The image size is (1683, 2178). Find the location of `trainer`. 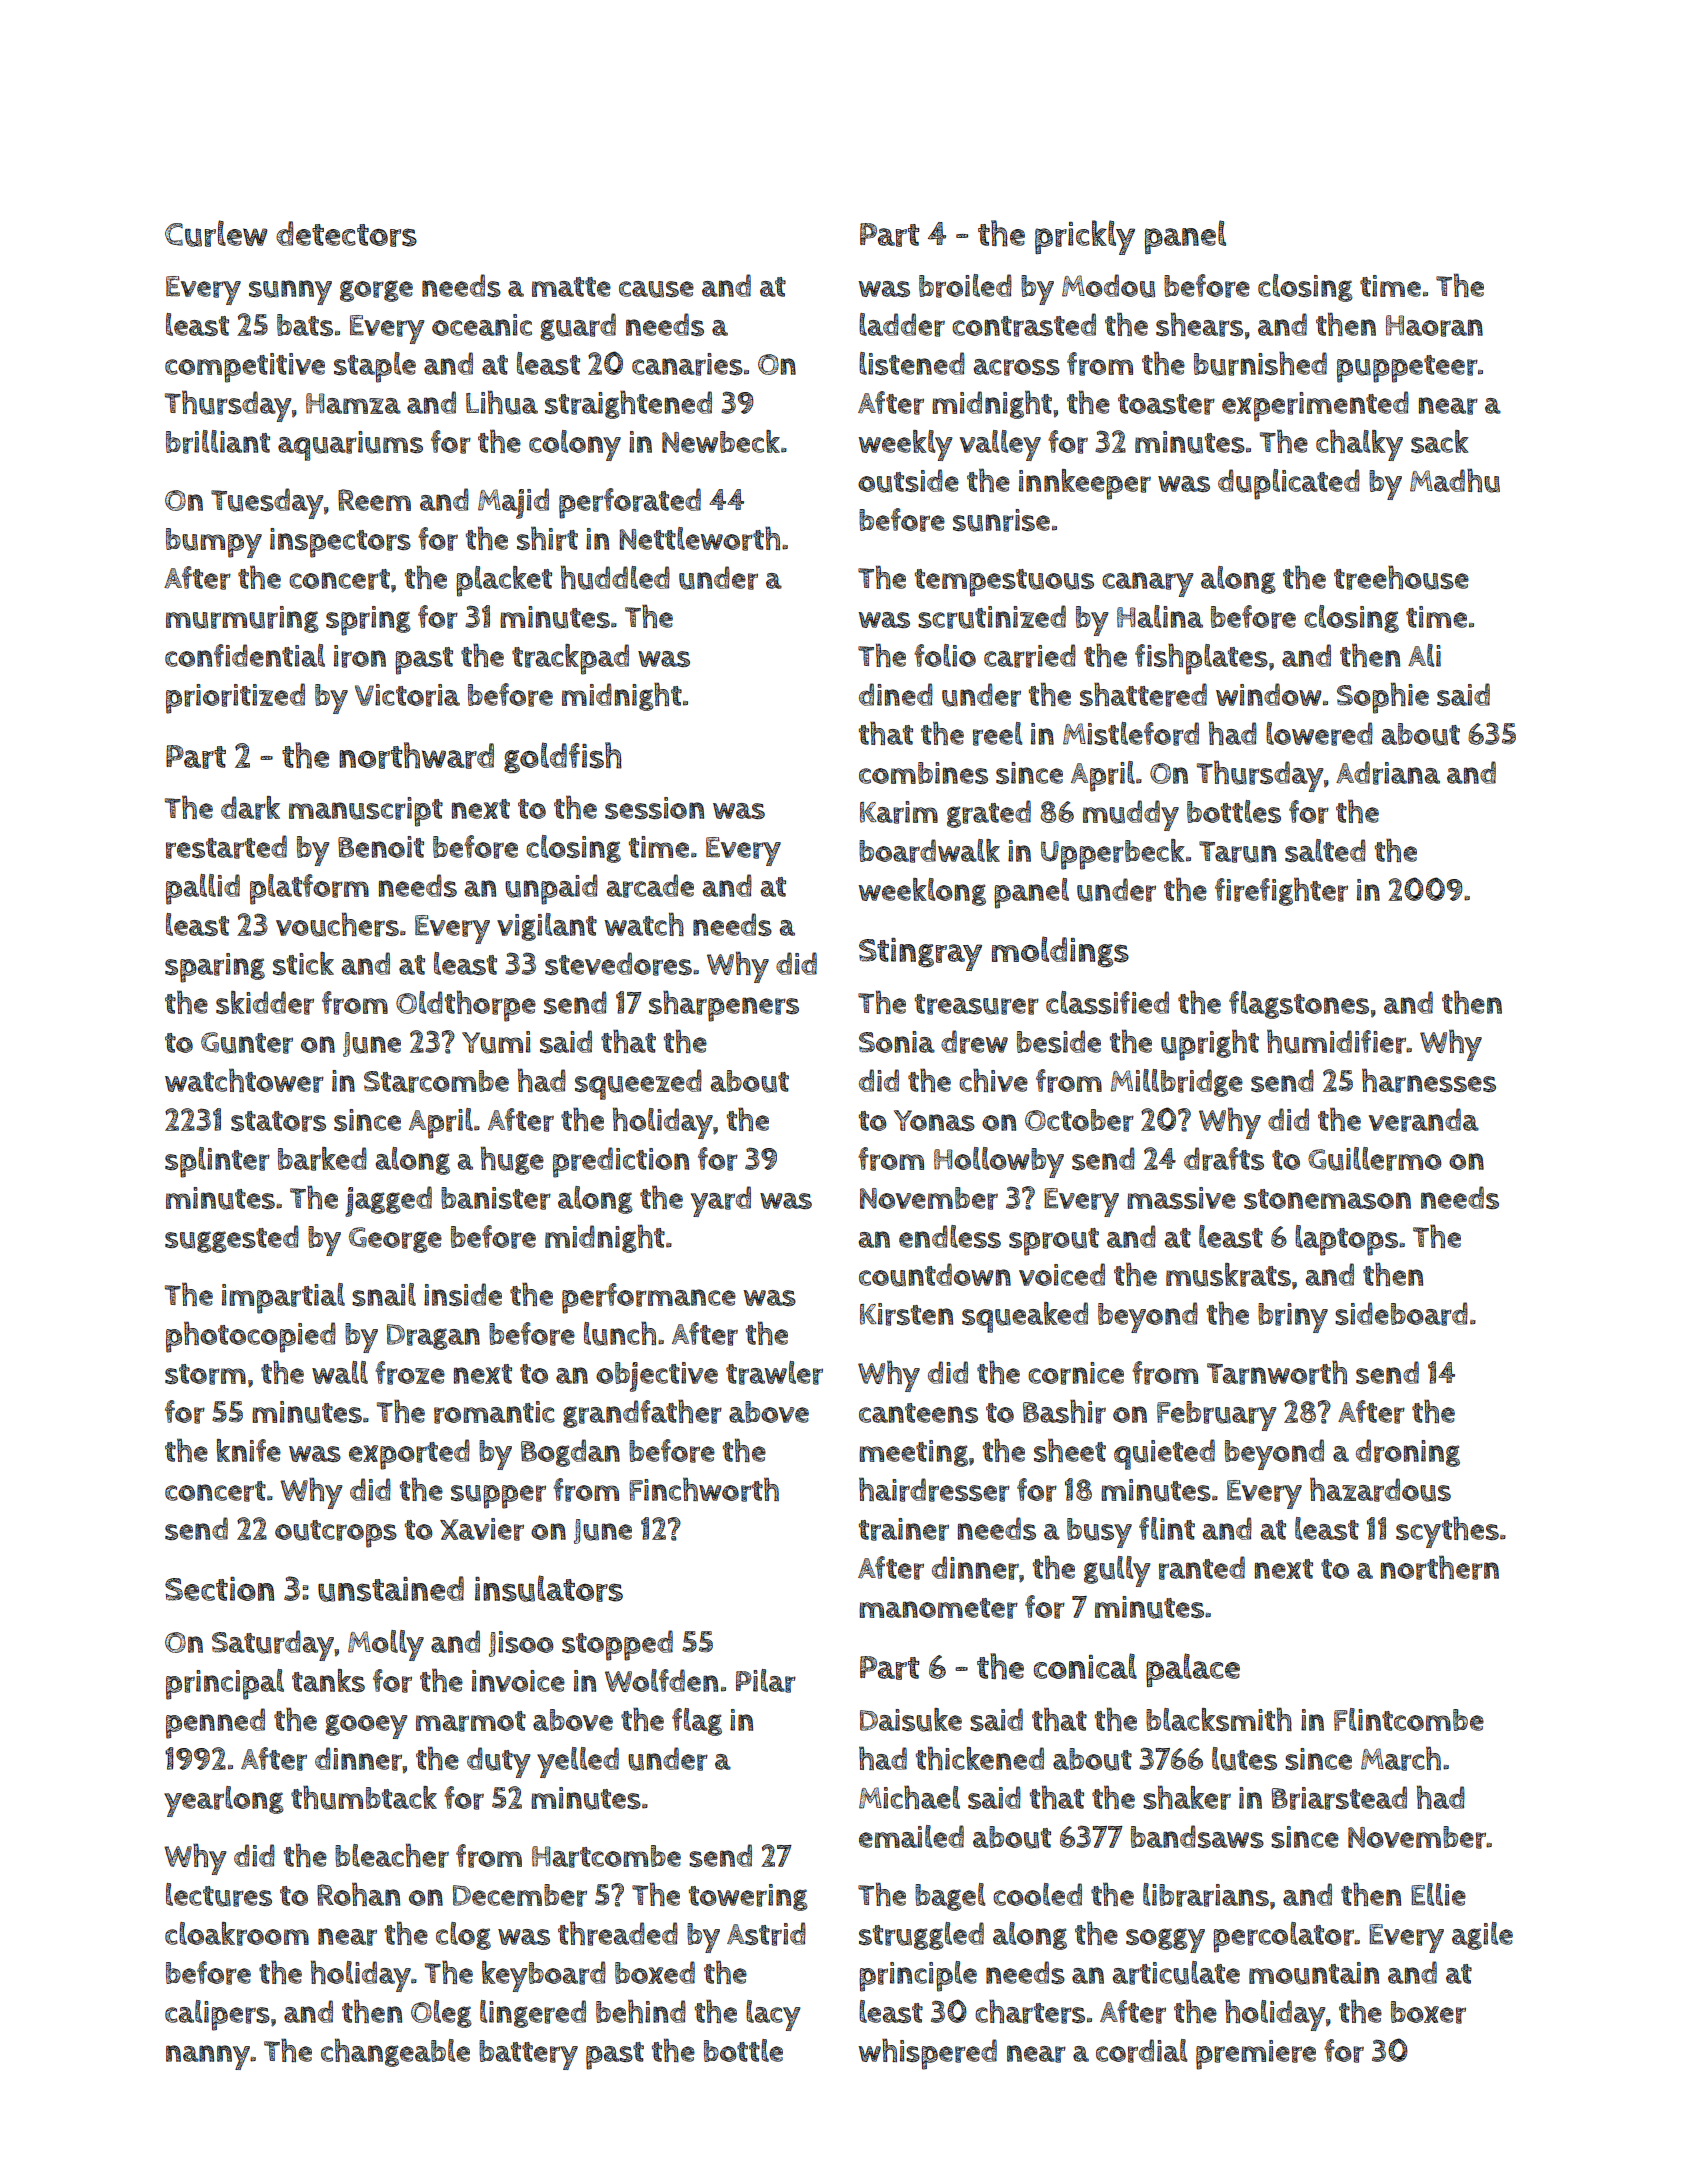

trainer is located at coordinates (904, 1529).
